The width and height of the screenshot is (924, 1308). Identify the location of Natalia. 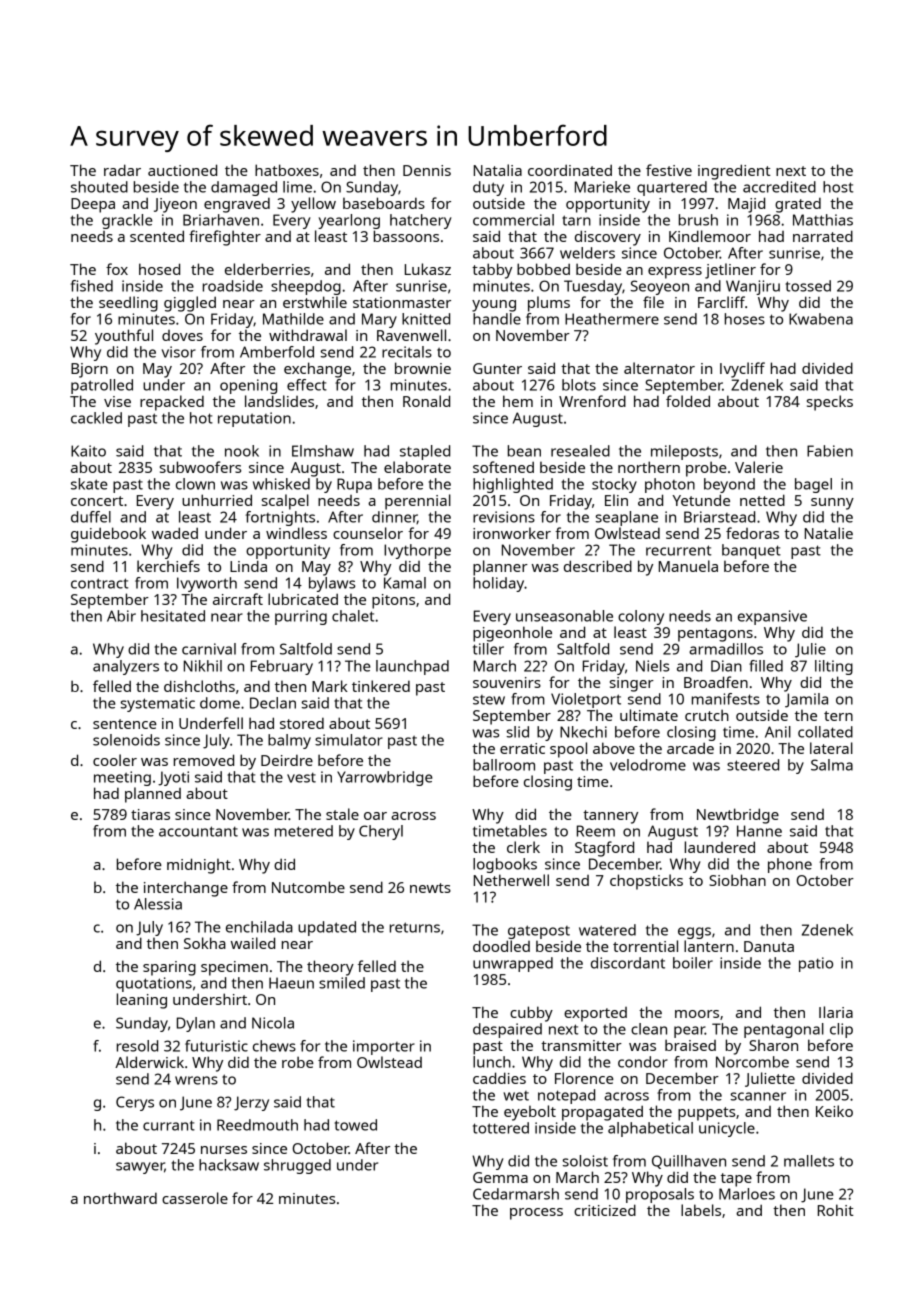
(498, 170).
